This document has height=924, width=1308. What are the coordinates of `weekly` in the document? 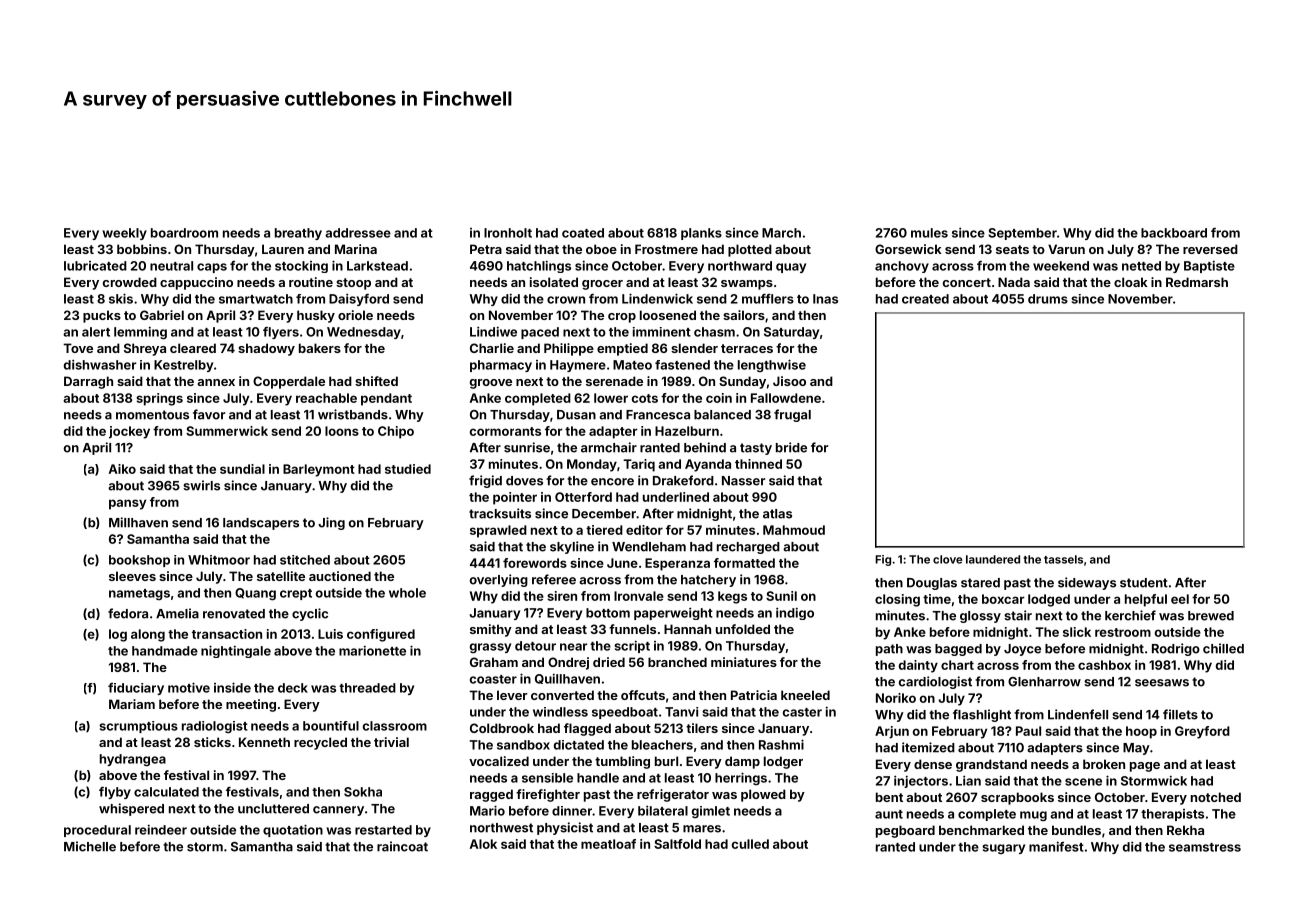 It's located at (124, 234).
